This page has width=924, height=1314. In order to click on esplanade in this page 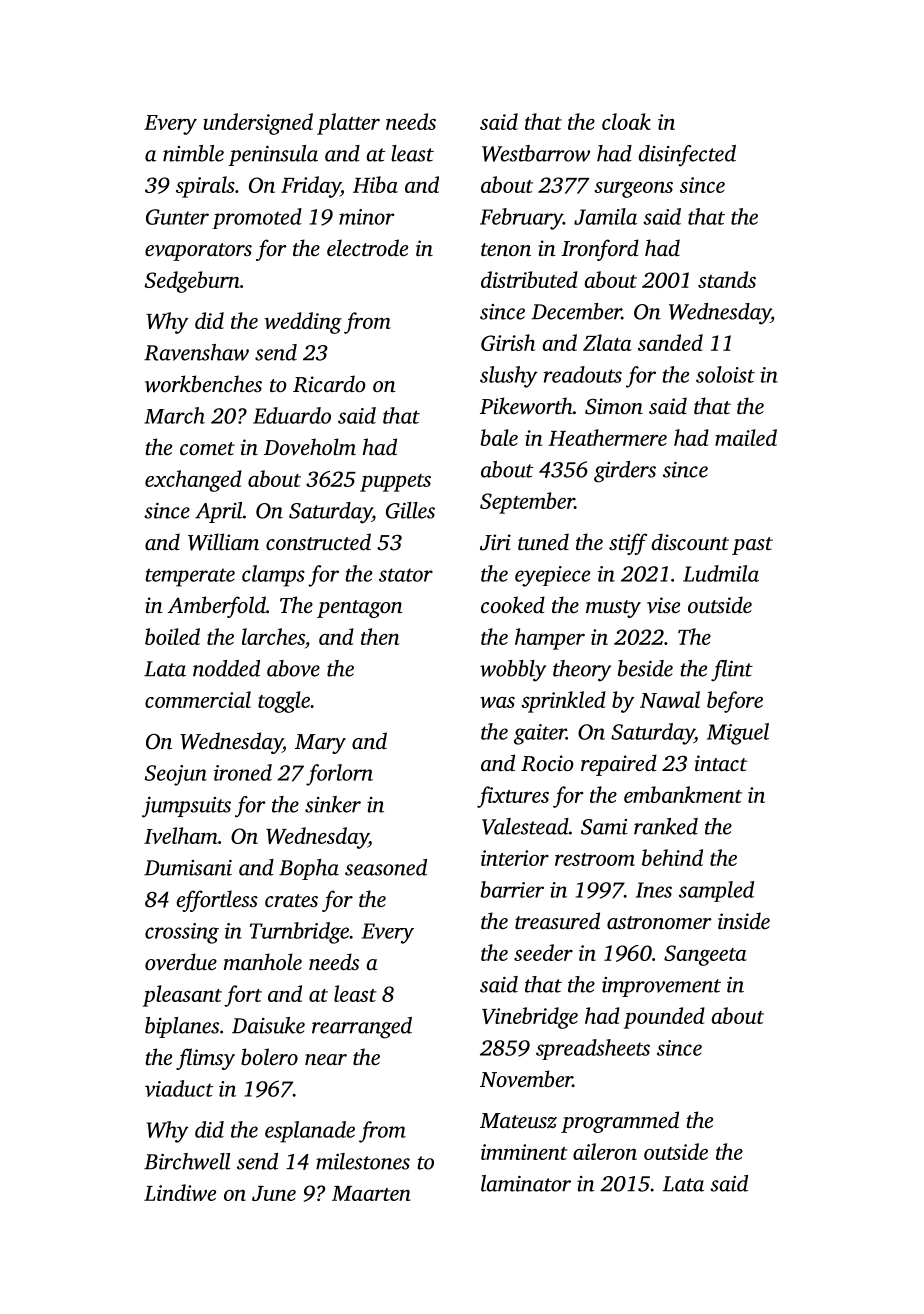, I will do `click(310, 1132)`.
